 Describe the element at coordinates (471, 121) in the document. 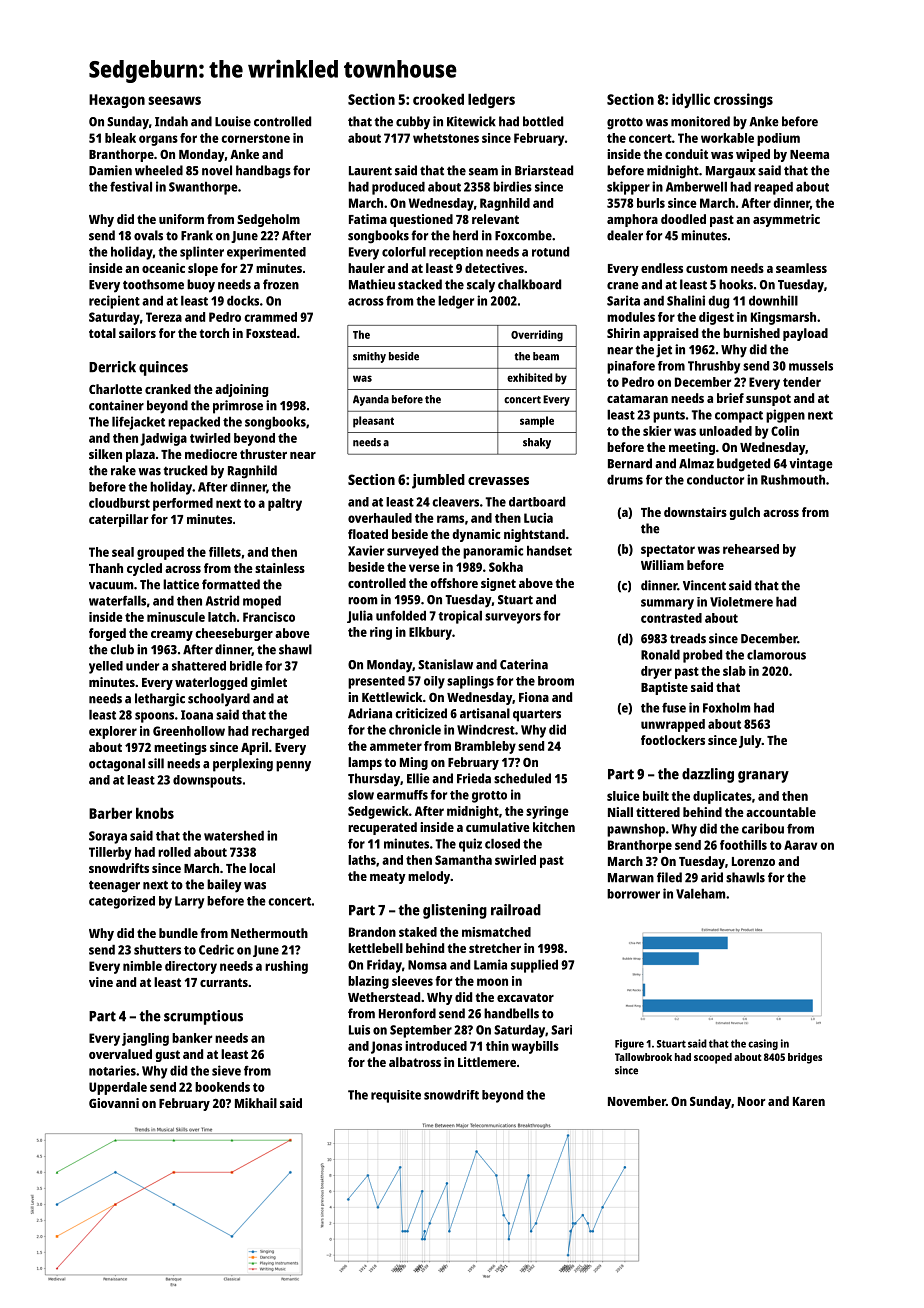

I see `Kitewick` at that location.
